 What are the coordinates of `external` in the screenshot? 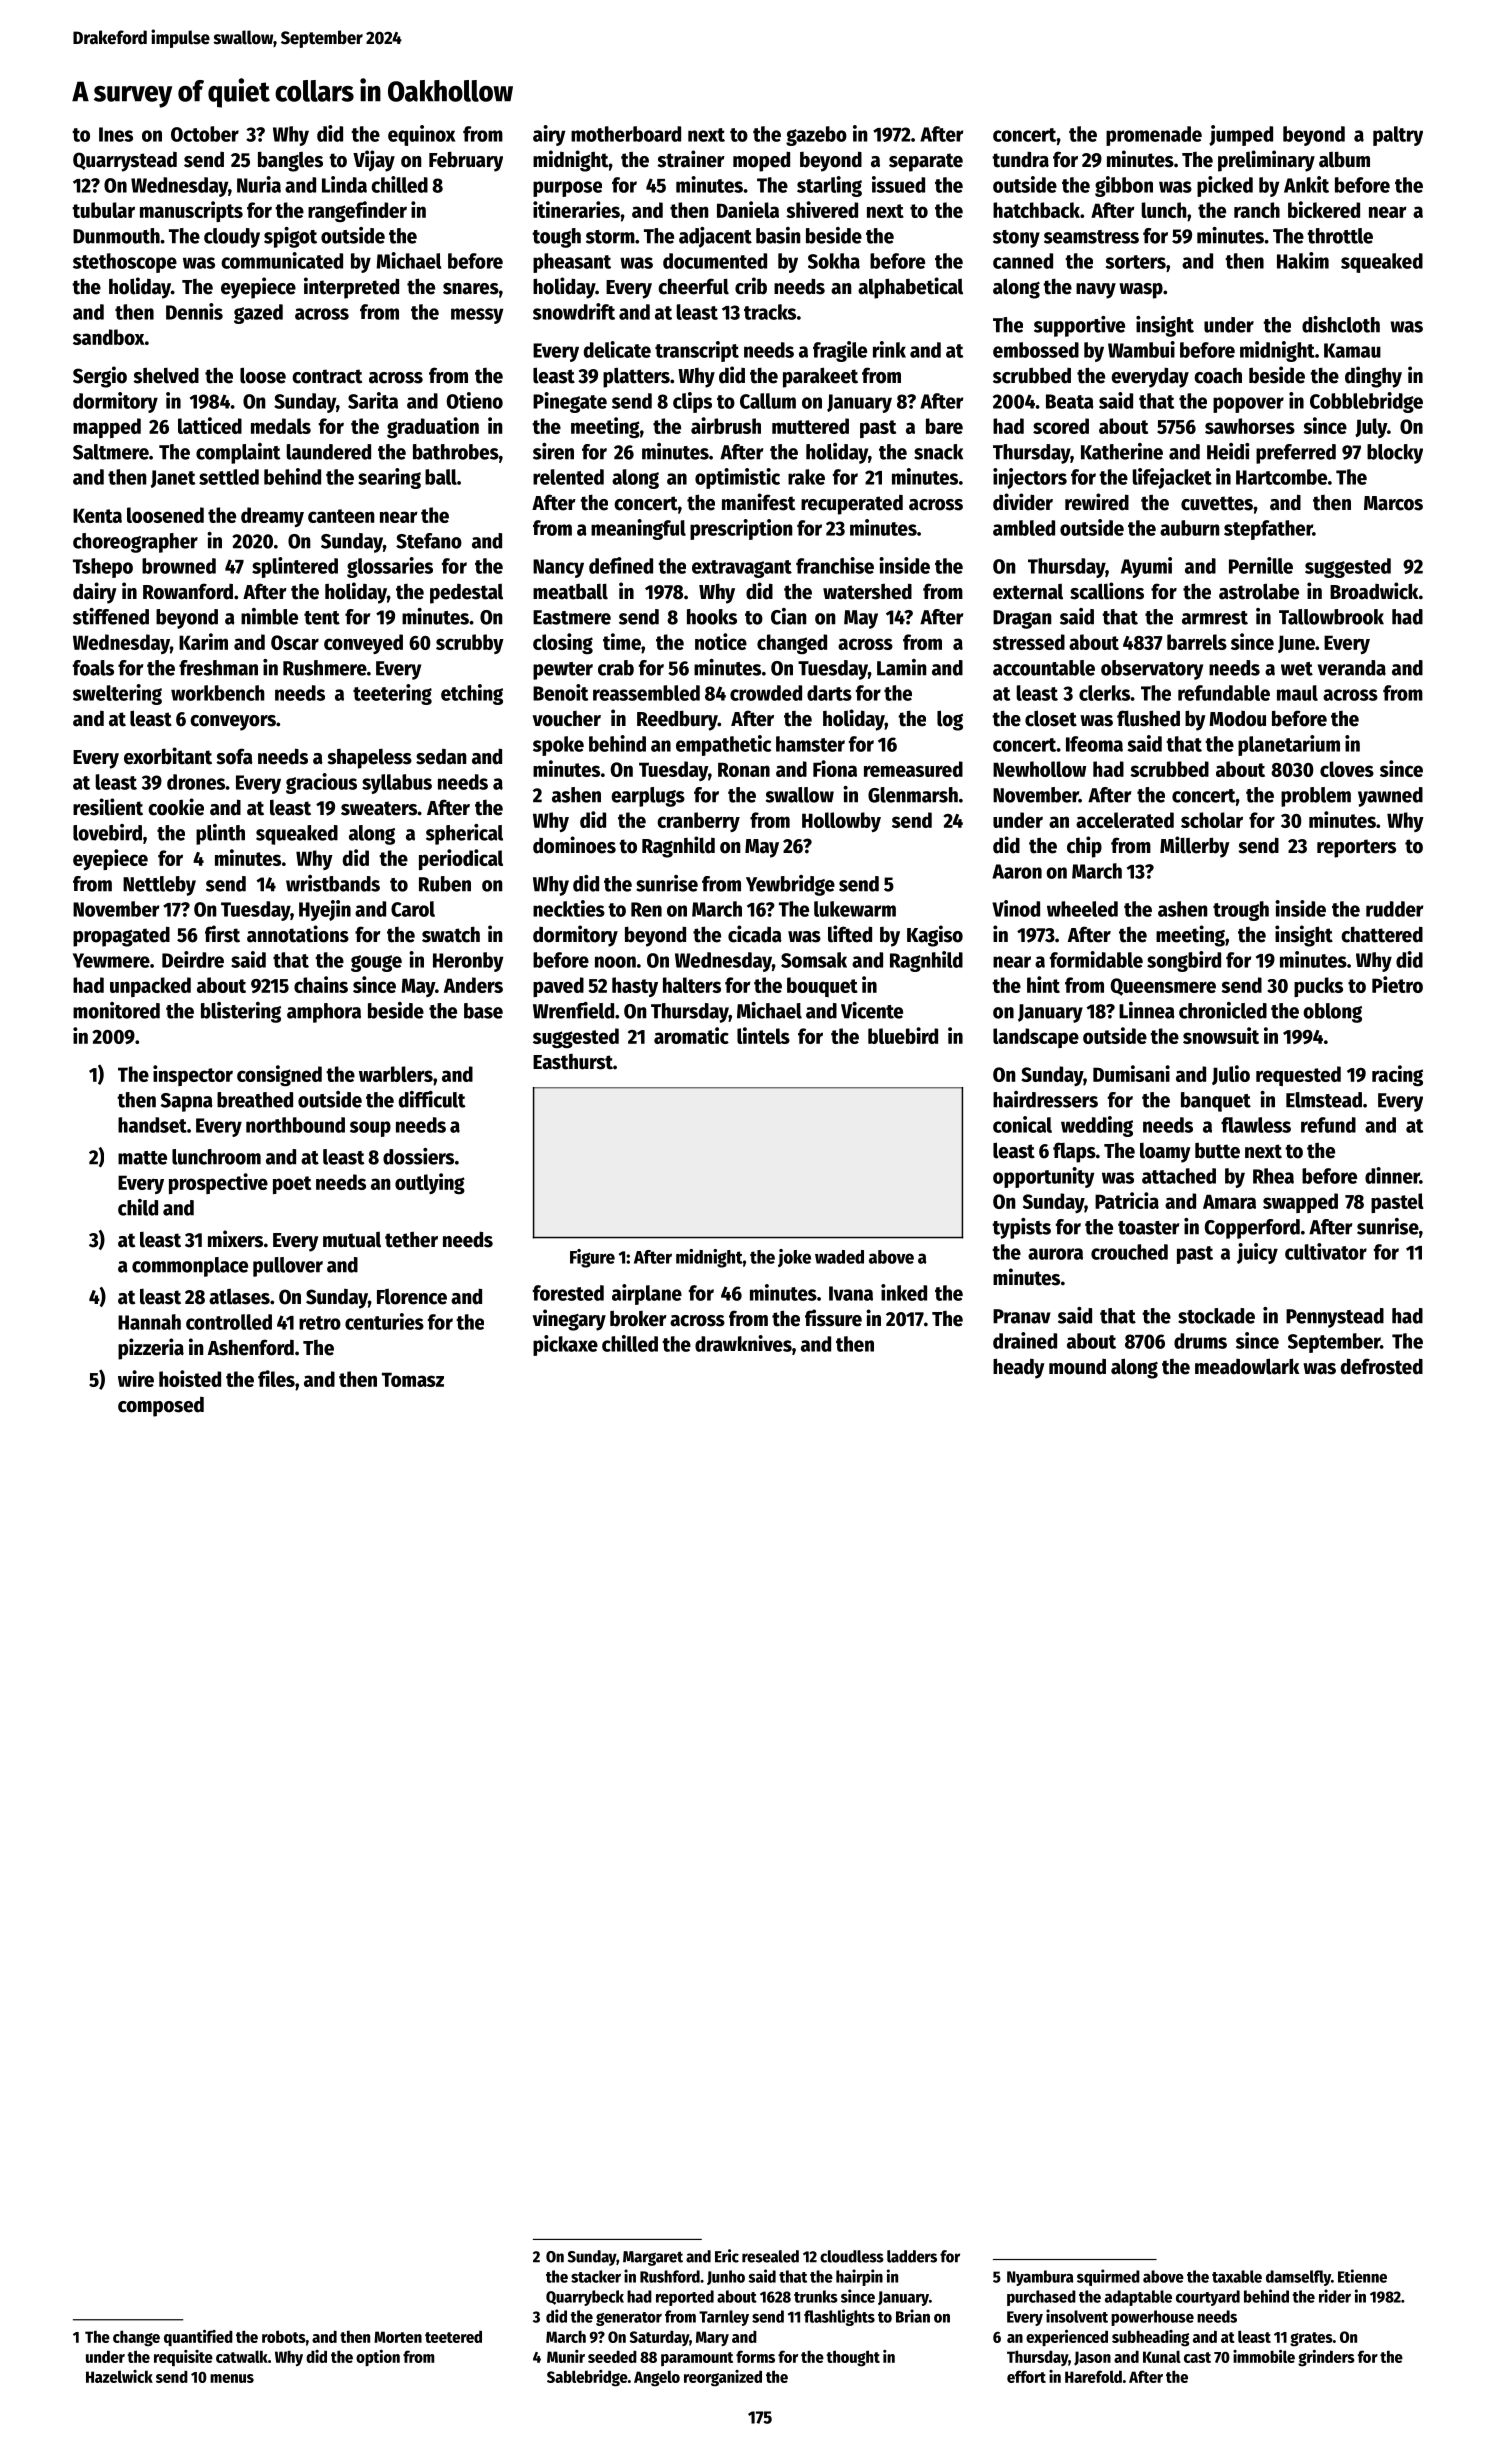 It's located at (1028, 592).
